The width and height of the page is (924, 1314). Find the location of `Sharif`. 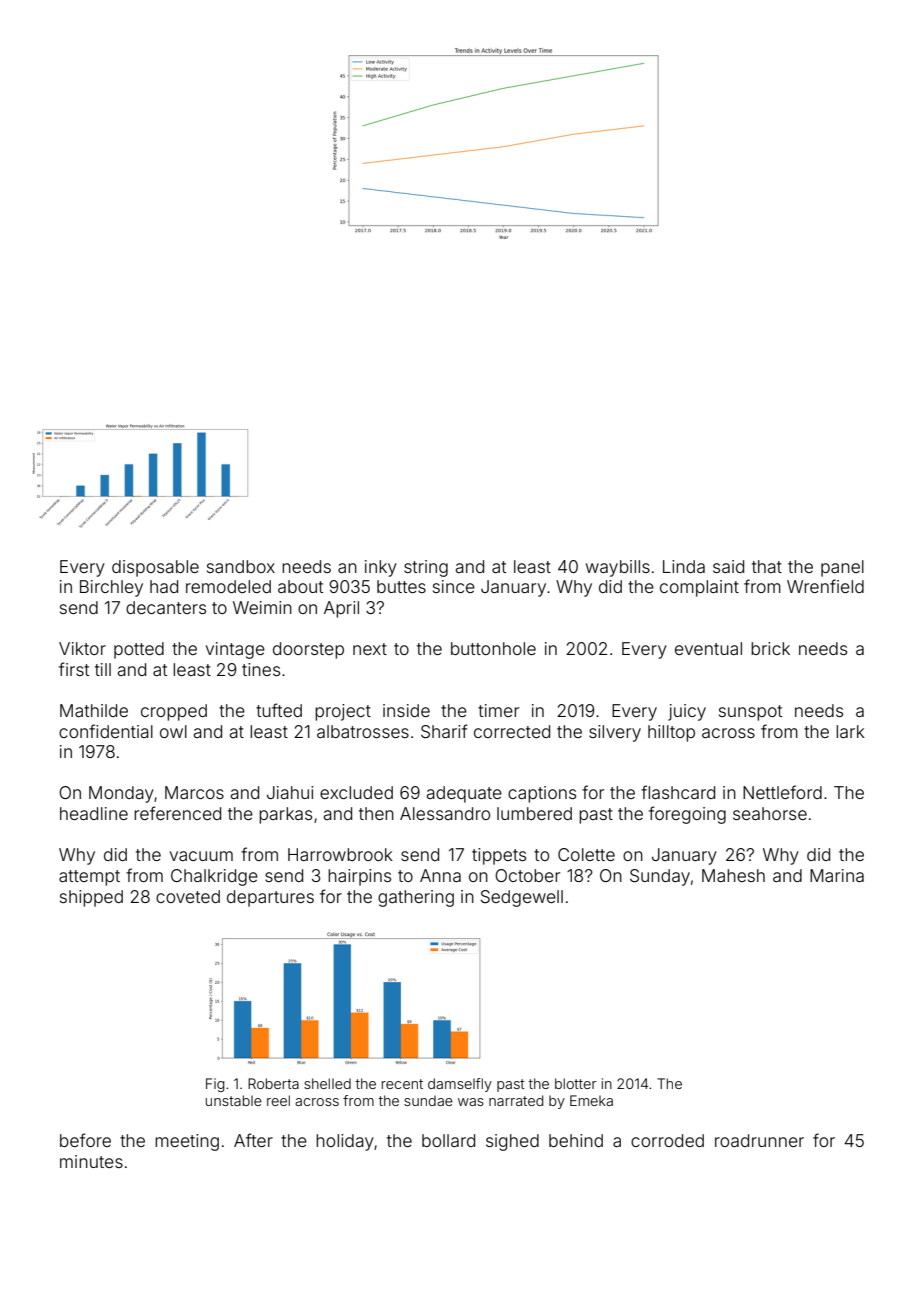

Sharif is located at coordinates (444, 731).
